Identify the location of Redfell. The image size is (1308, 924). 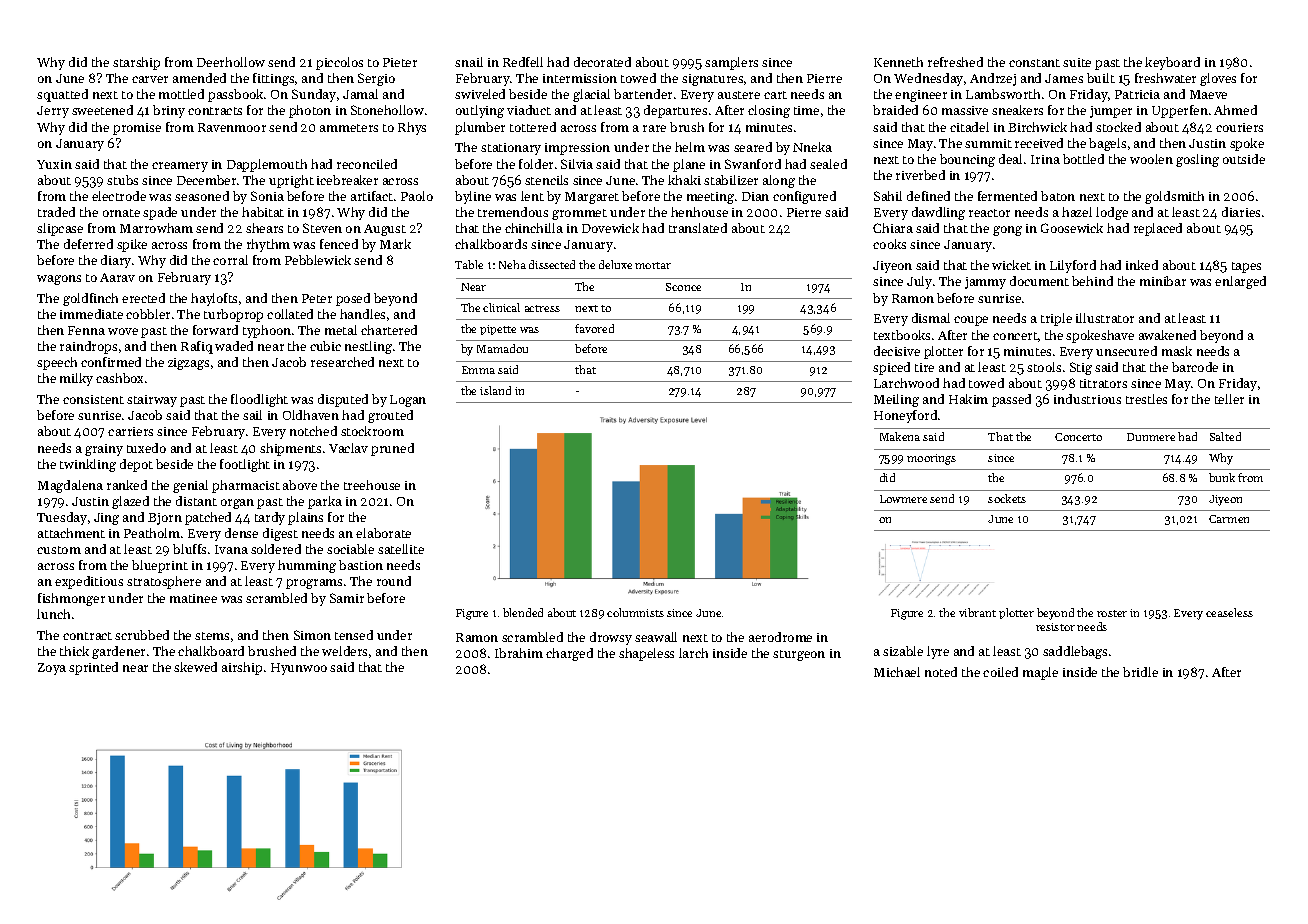
(523, 62).
